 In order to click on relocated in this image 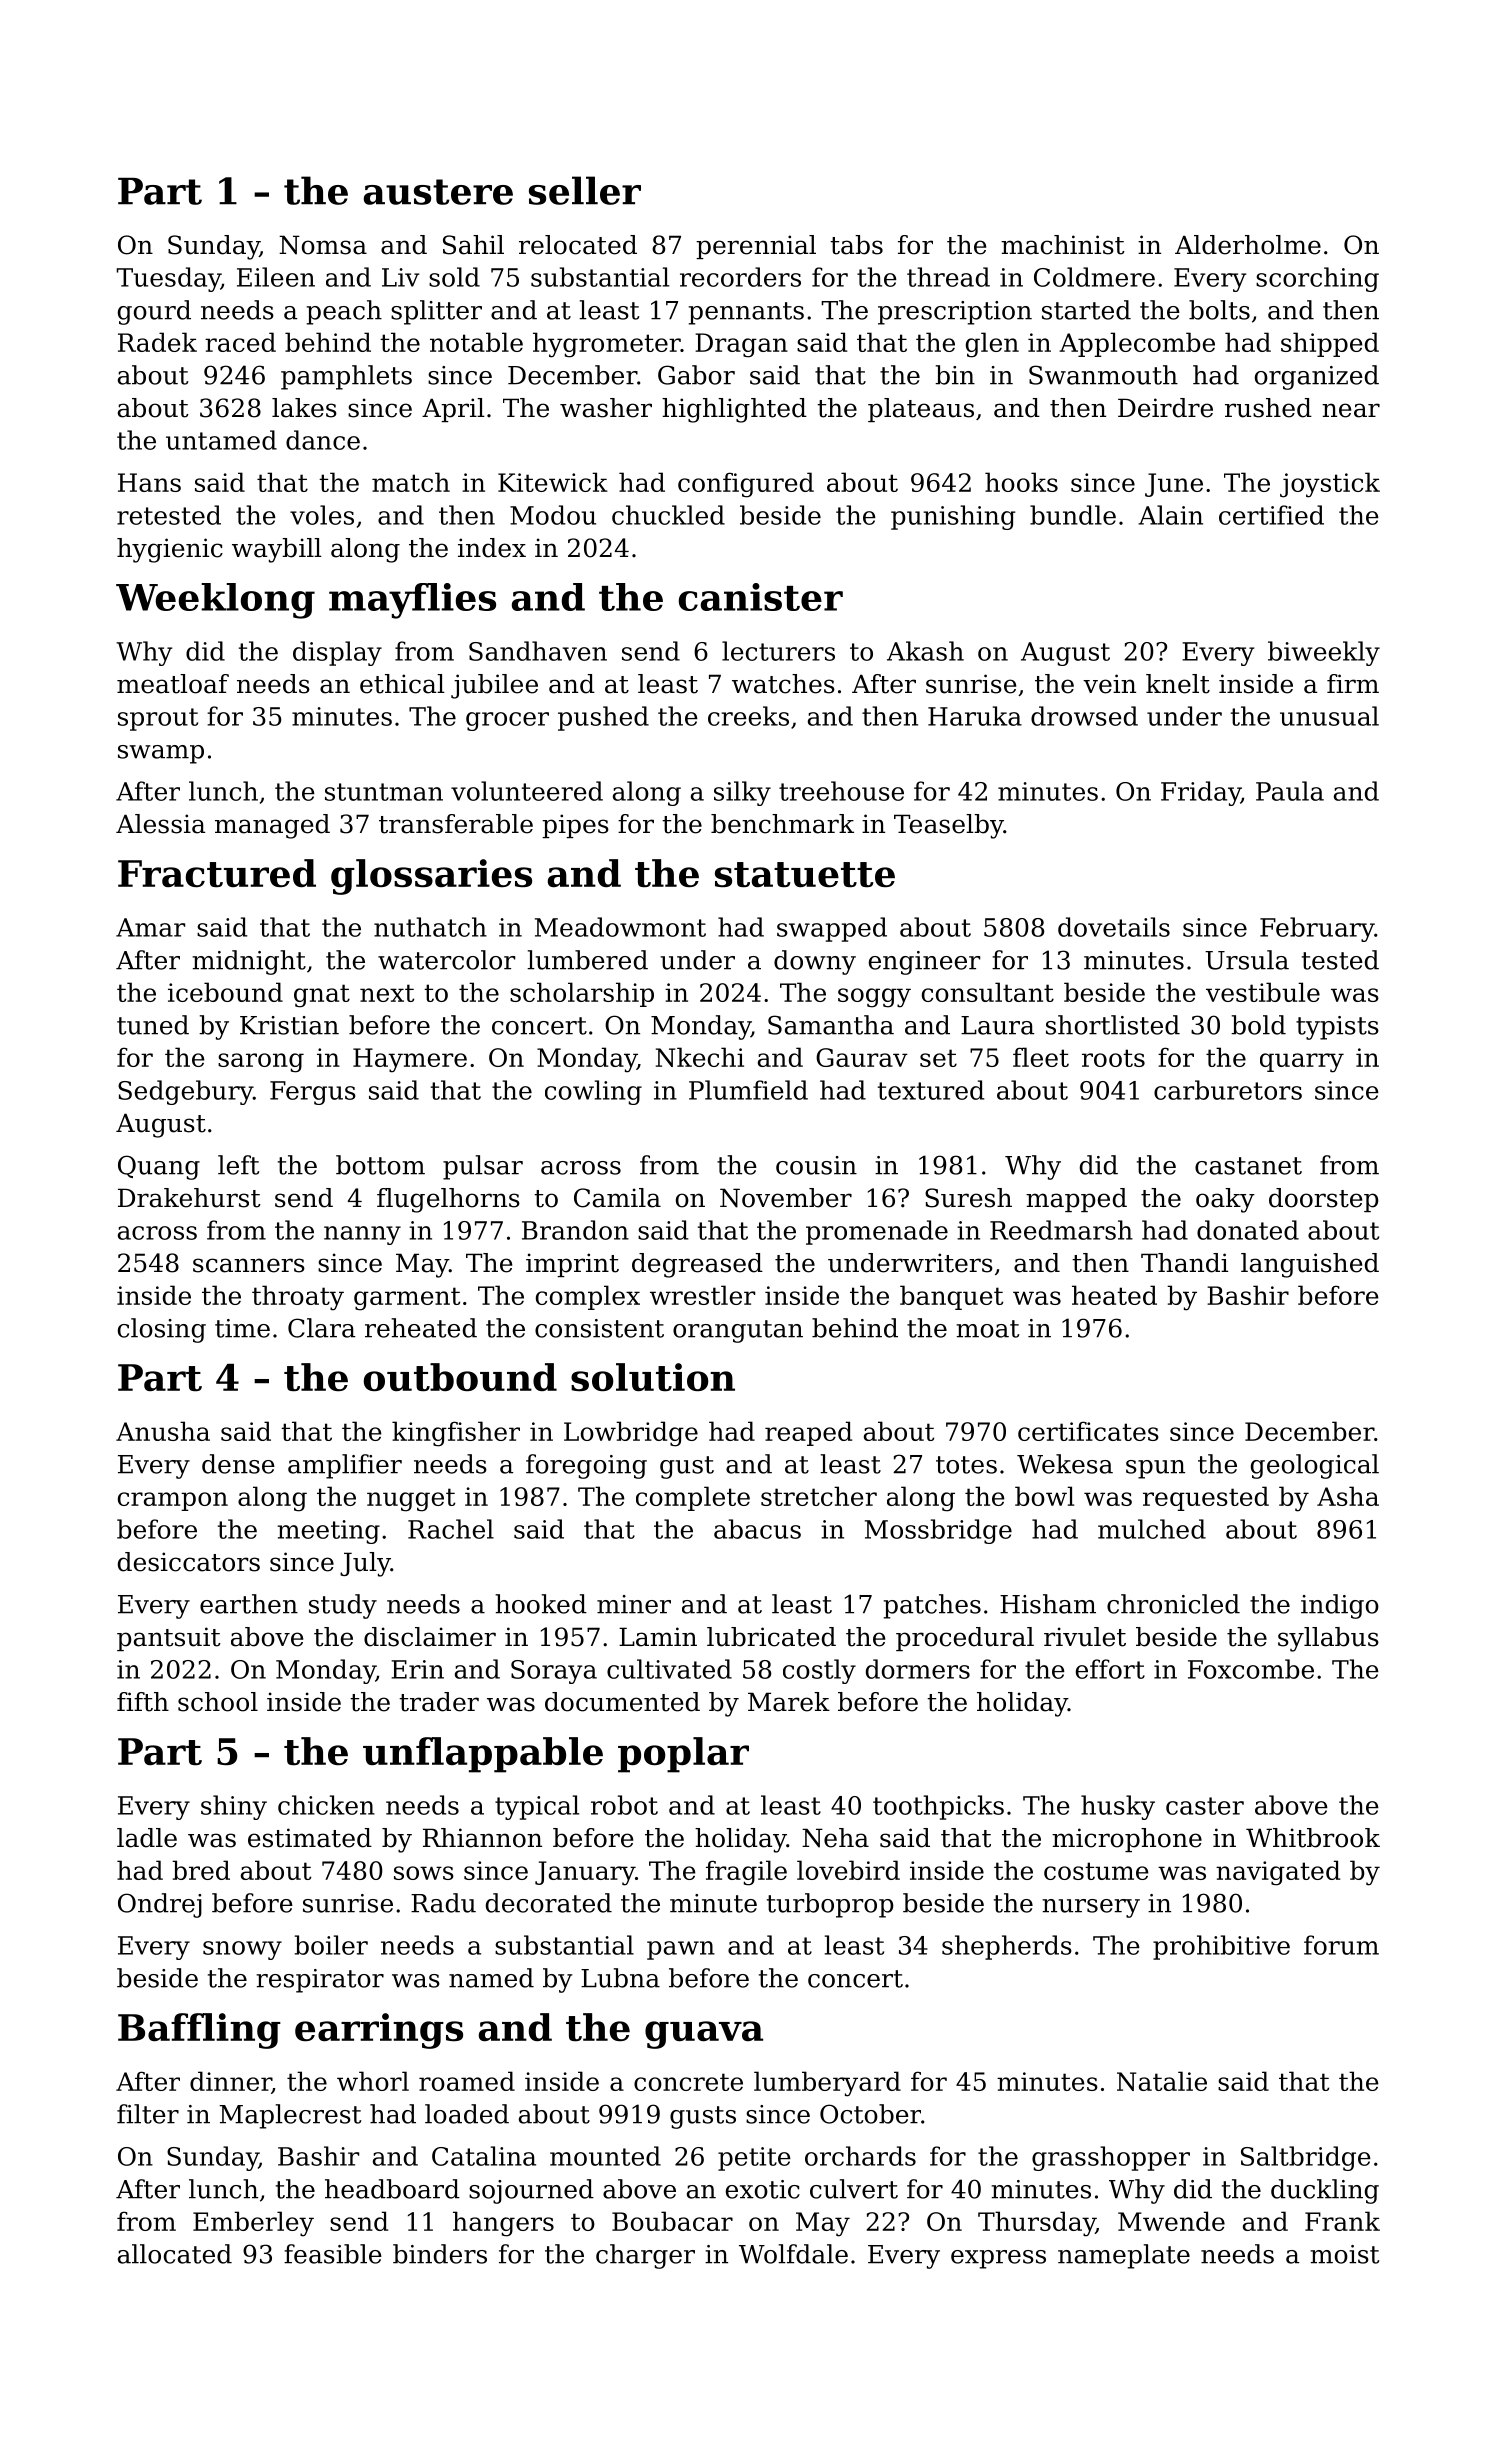, I will do `click(578, 245)`.
